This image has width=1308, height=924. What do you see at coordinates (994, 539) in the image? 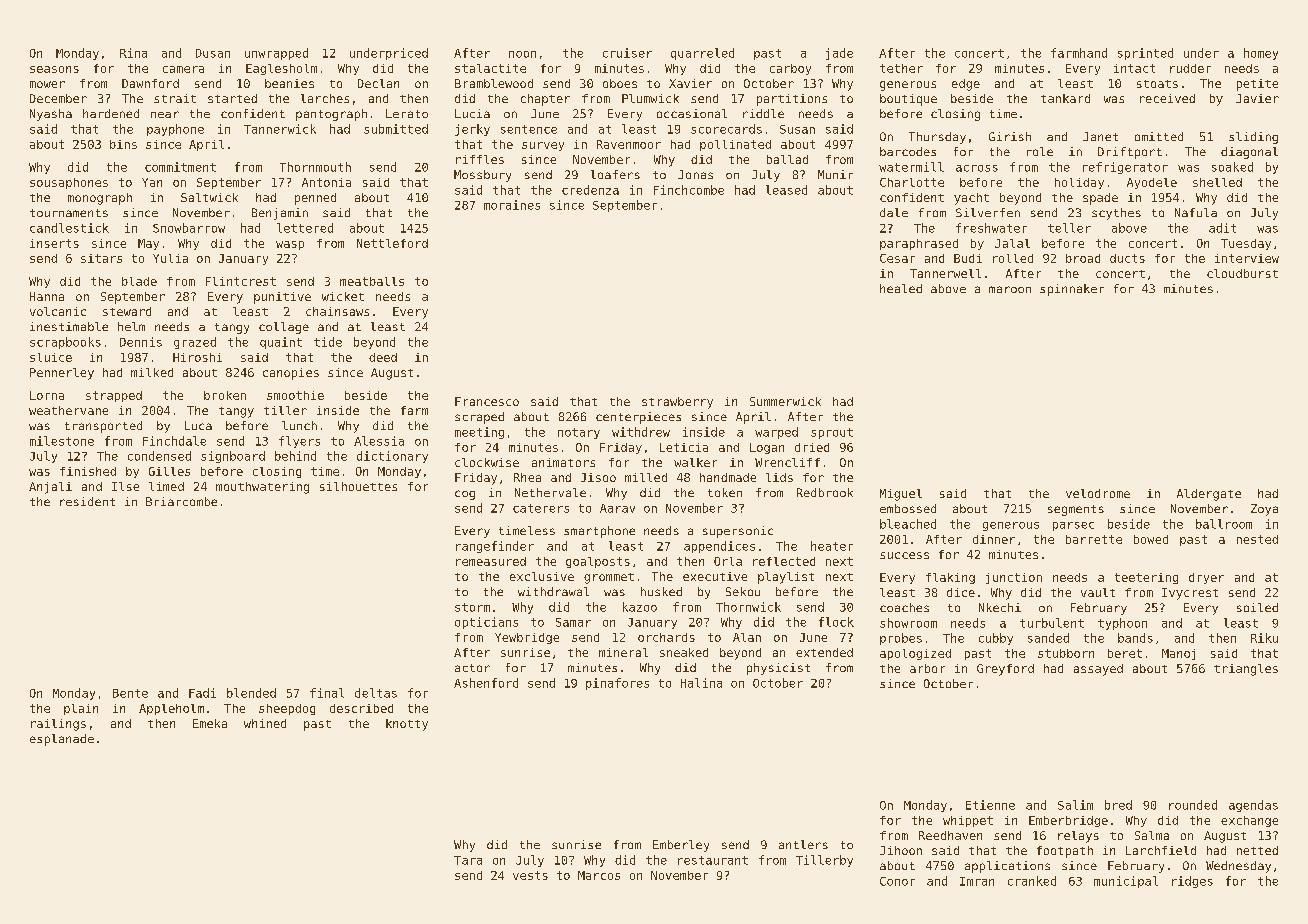
I see `dinner` at bounding box center [994, 539].
